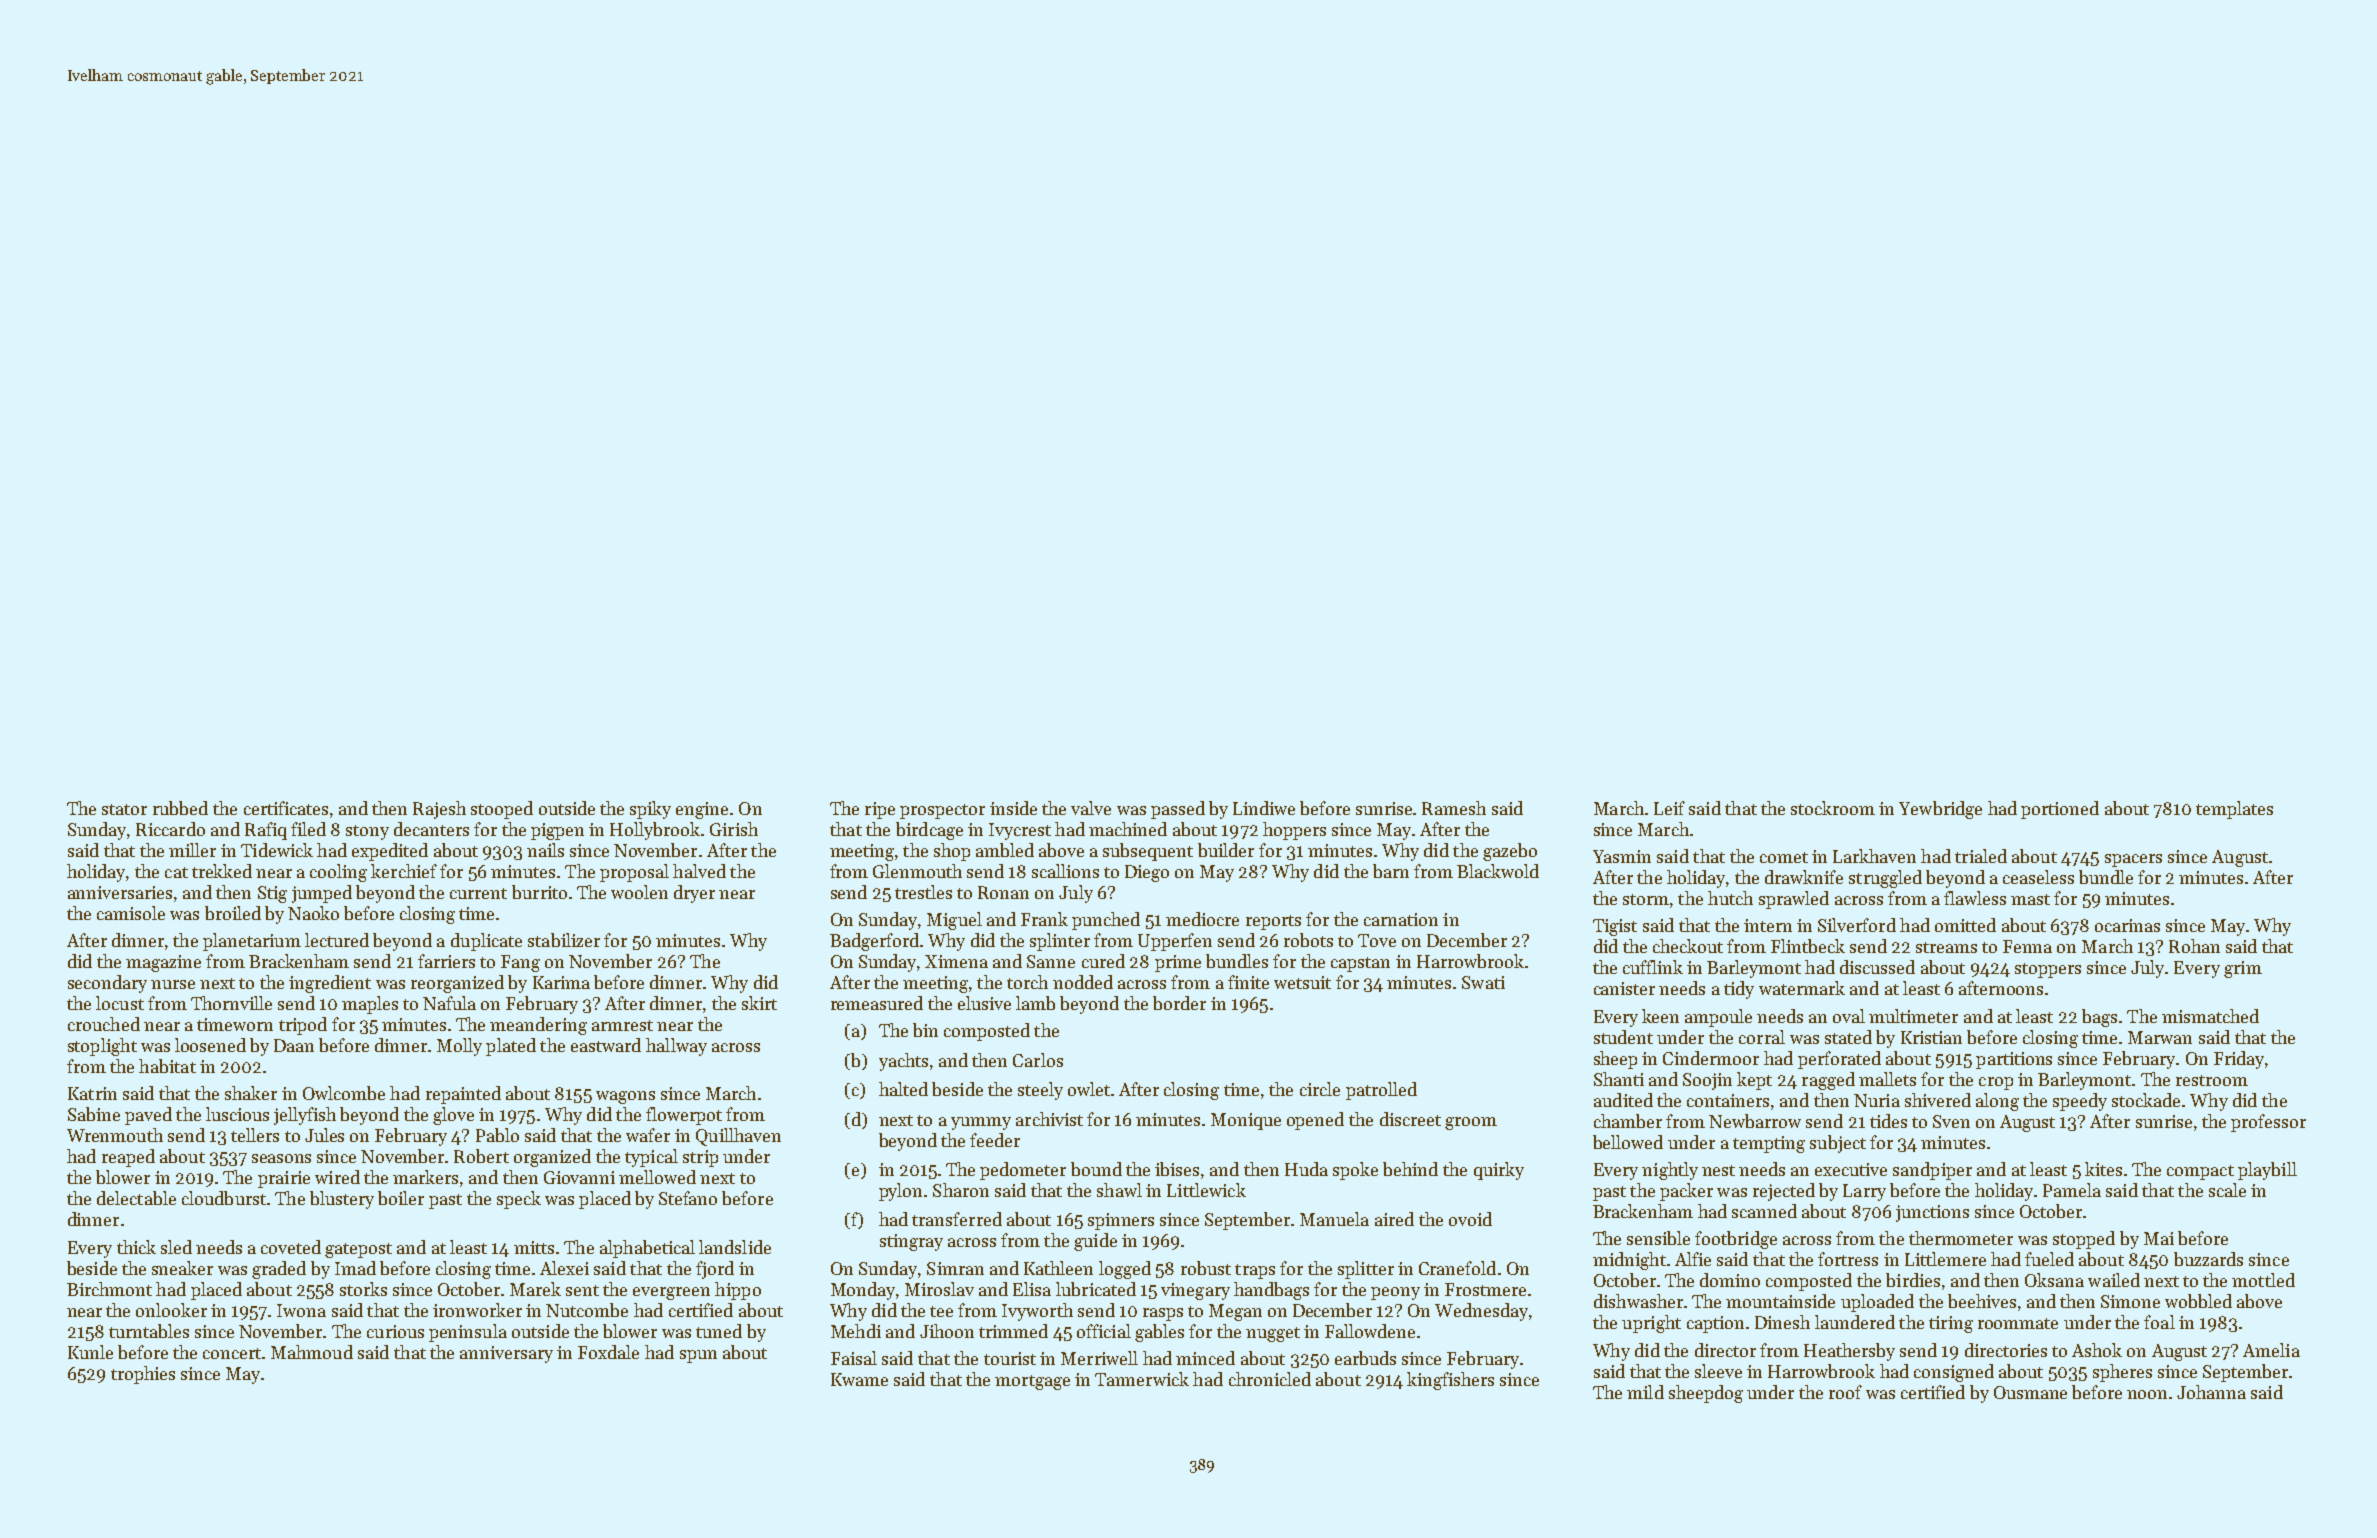 This screenshot has width=2377, height=1538. I want to click on carnation, so click(1401, 919).
